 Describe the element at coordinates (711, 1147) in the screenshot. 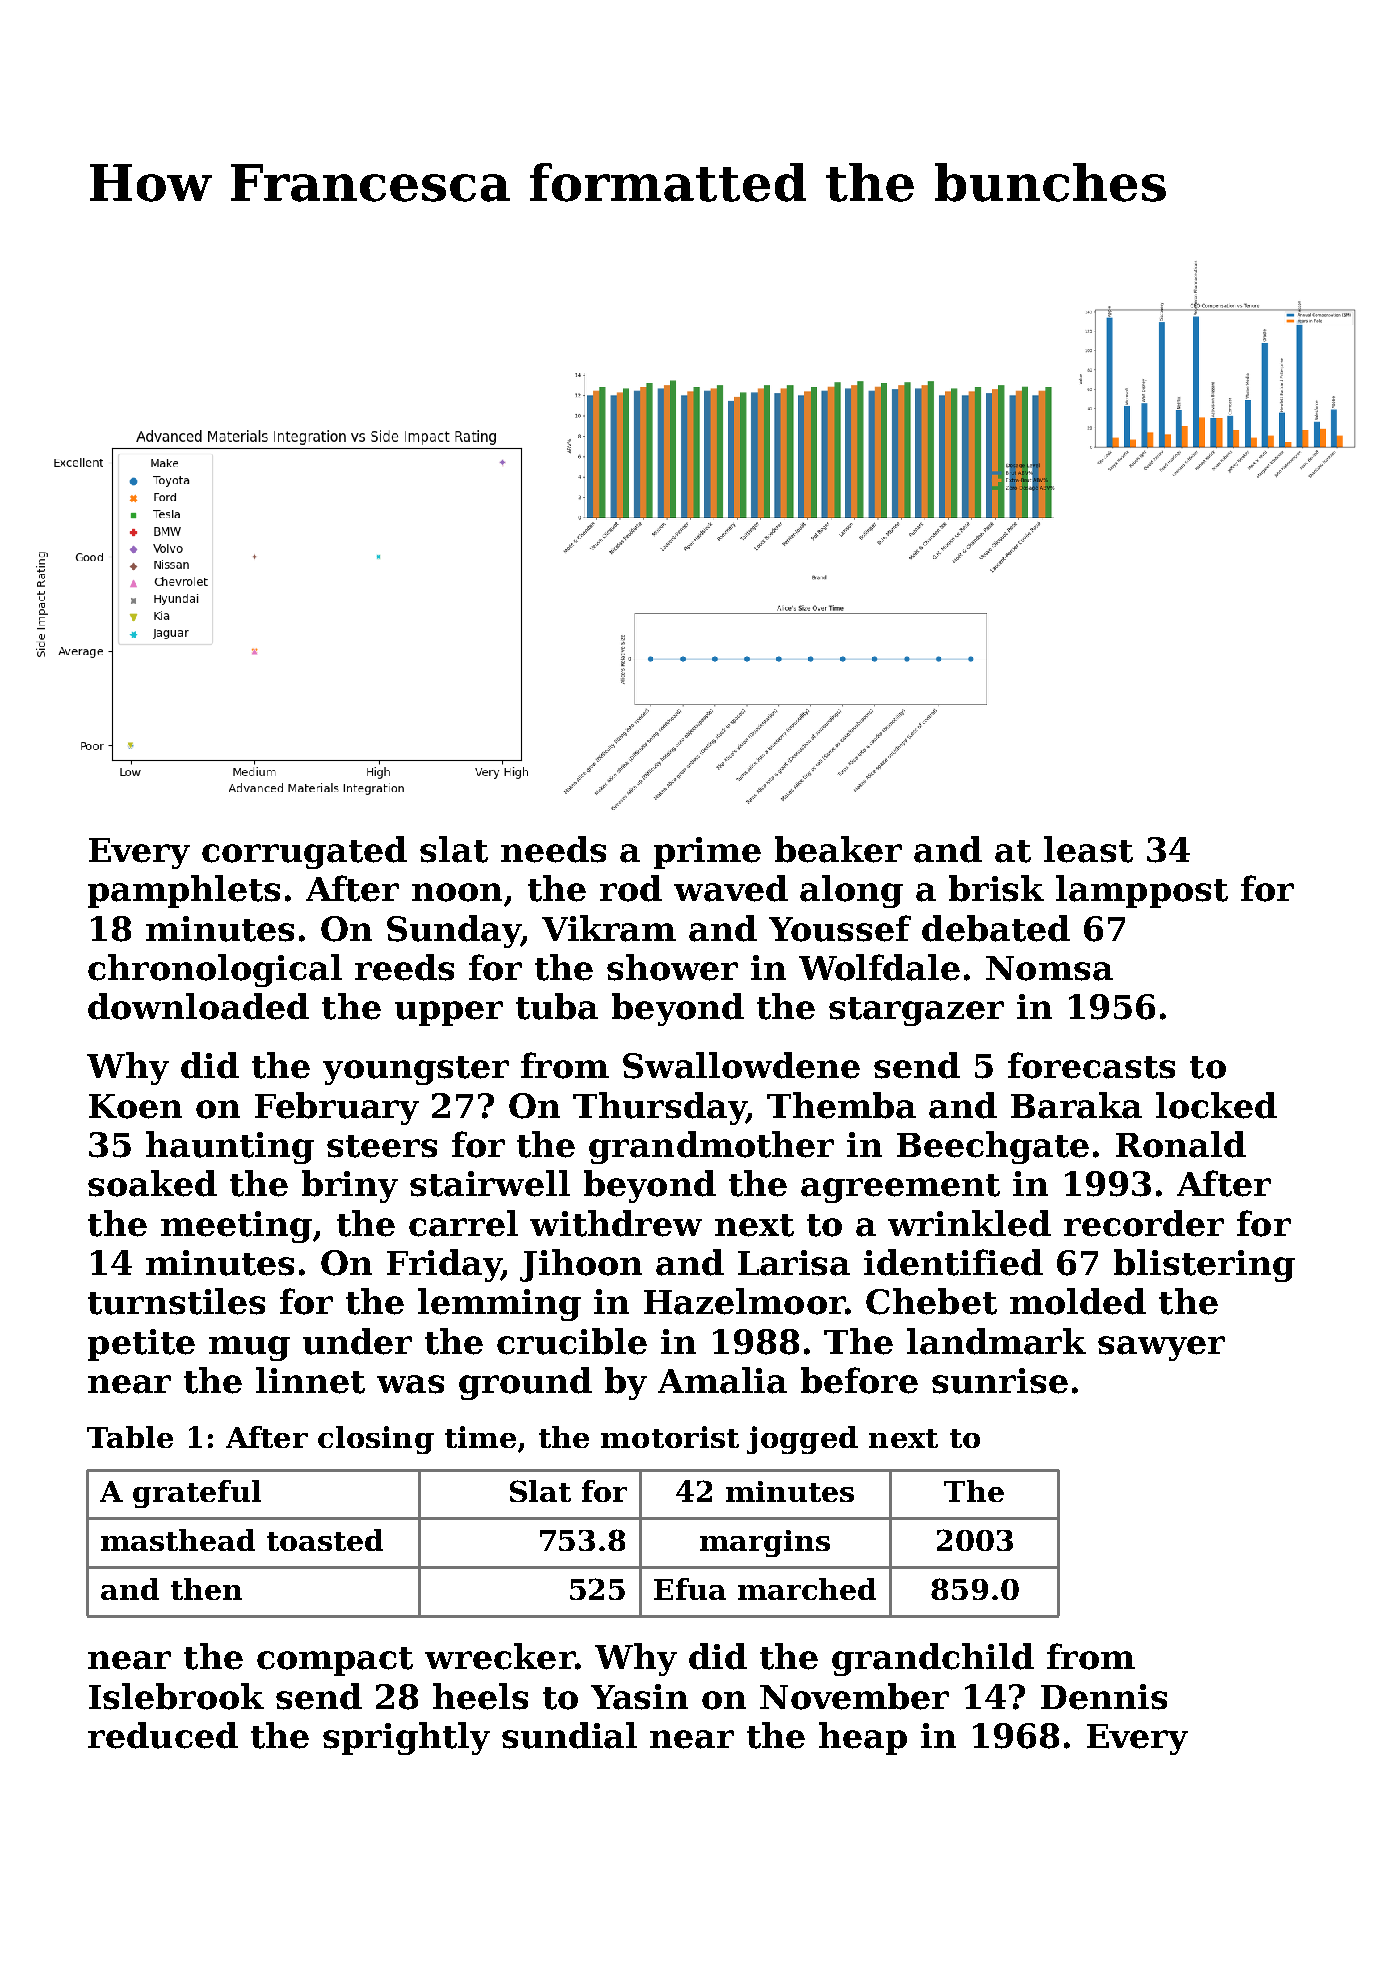

I see `grandmother` at that location.
